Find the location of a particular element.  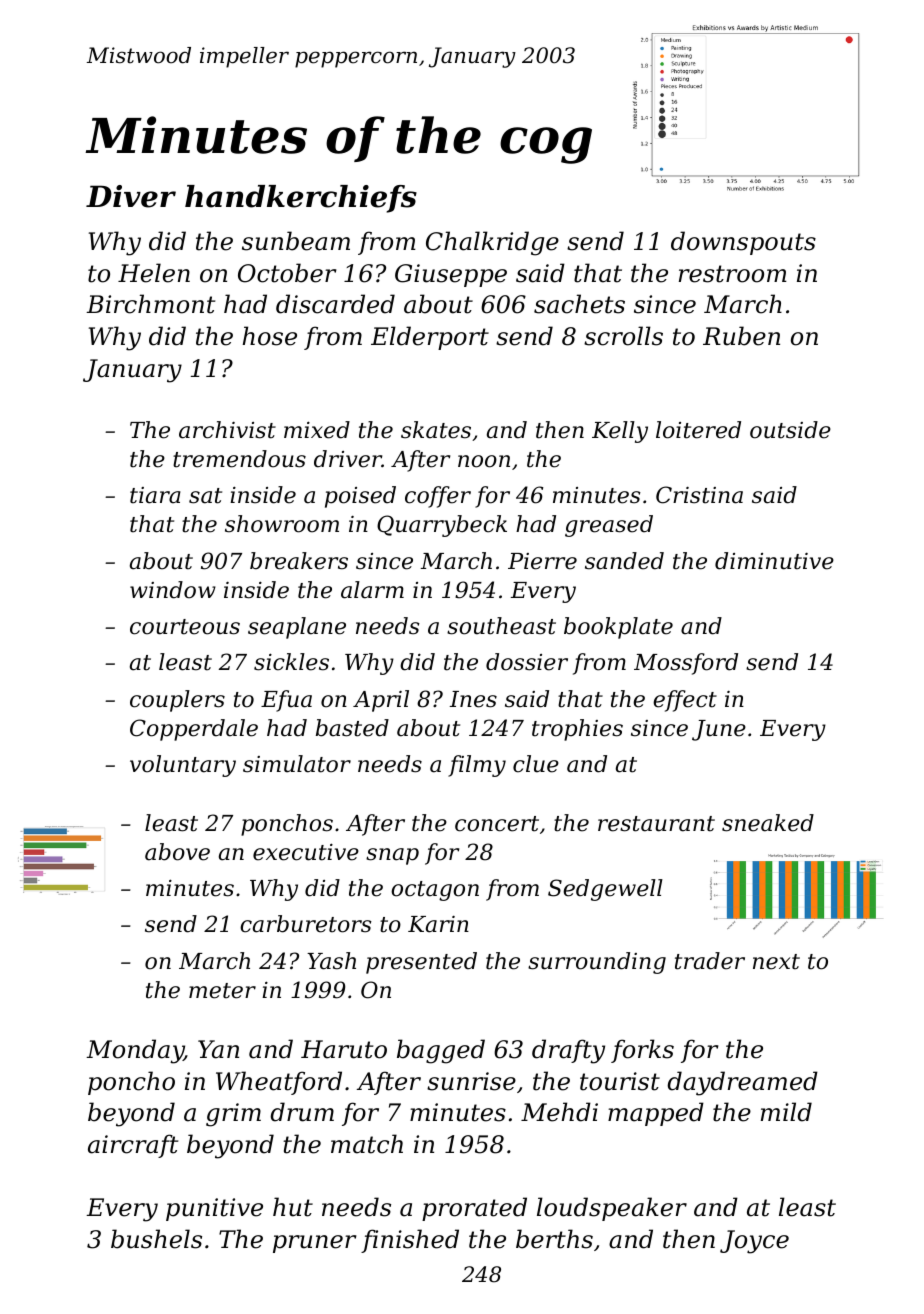

Yan is located at coordinates (218, 1049).
